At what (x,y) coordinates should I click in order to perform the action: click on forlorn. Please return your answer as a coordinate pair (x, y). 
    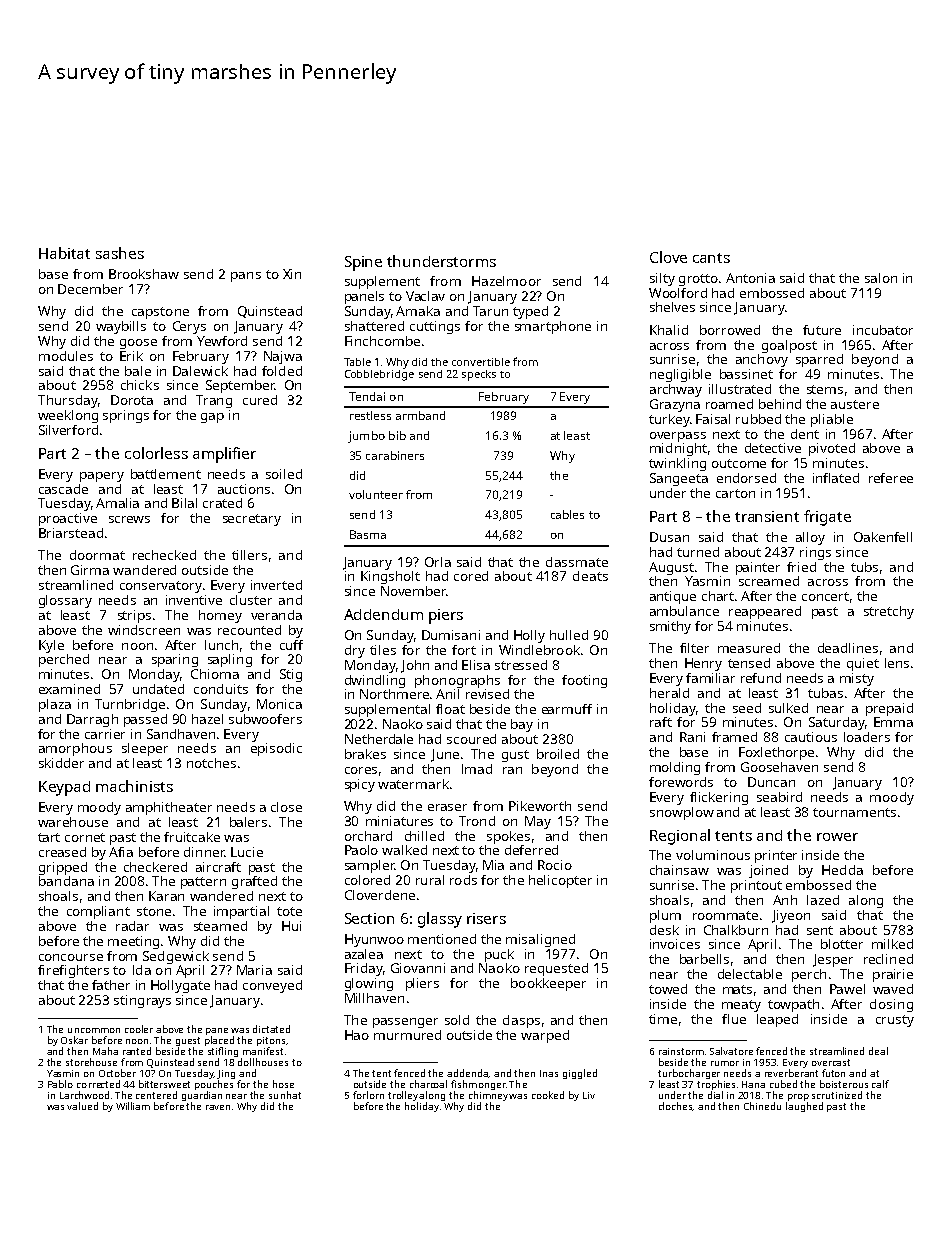
    Looking at the image, I should click on (368, 1095).
